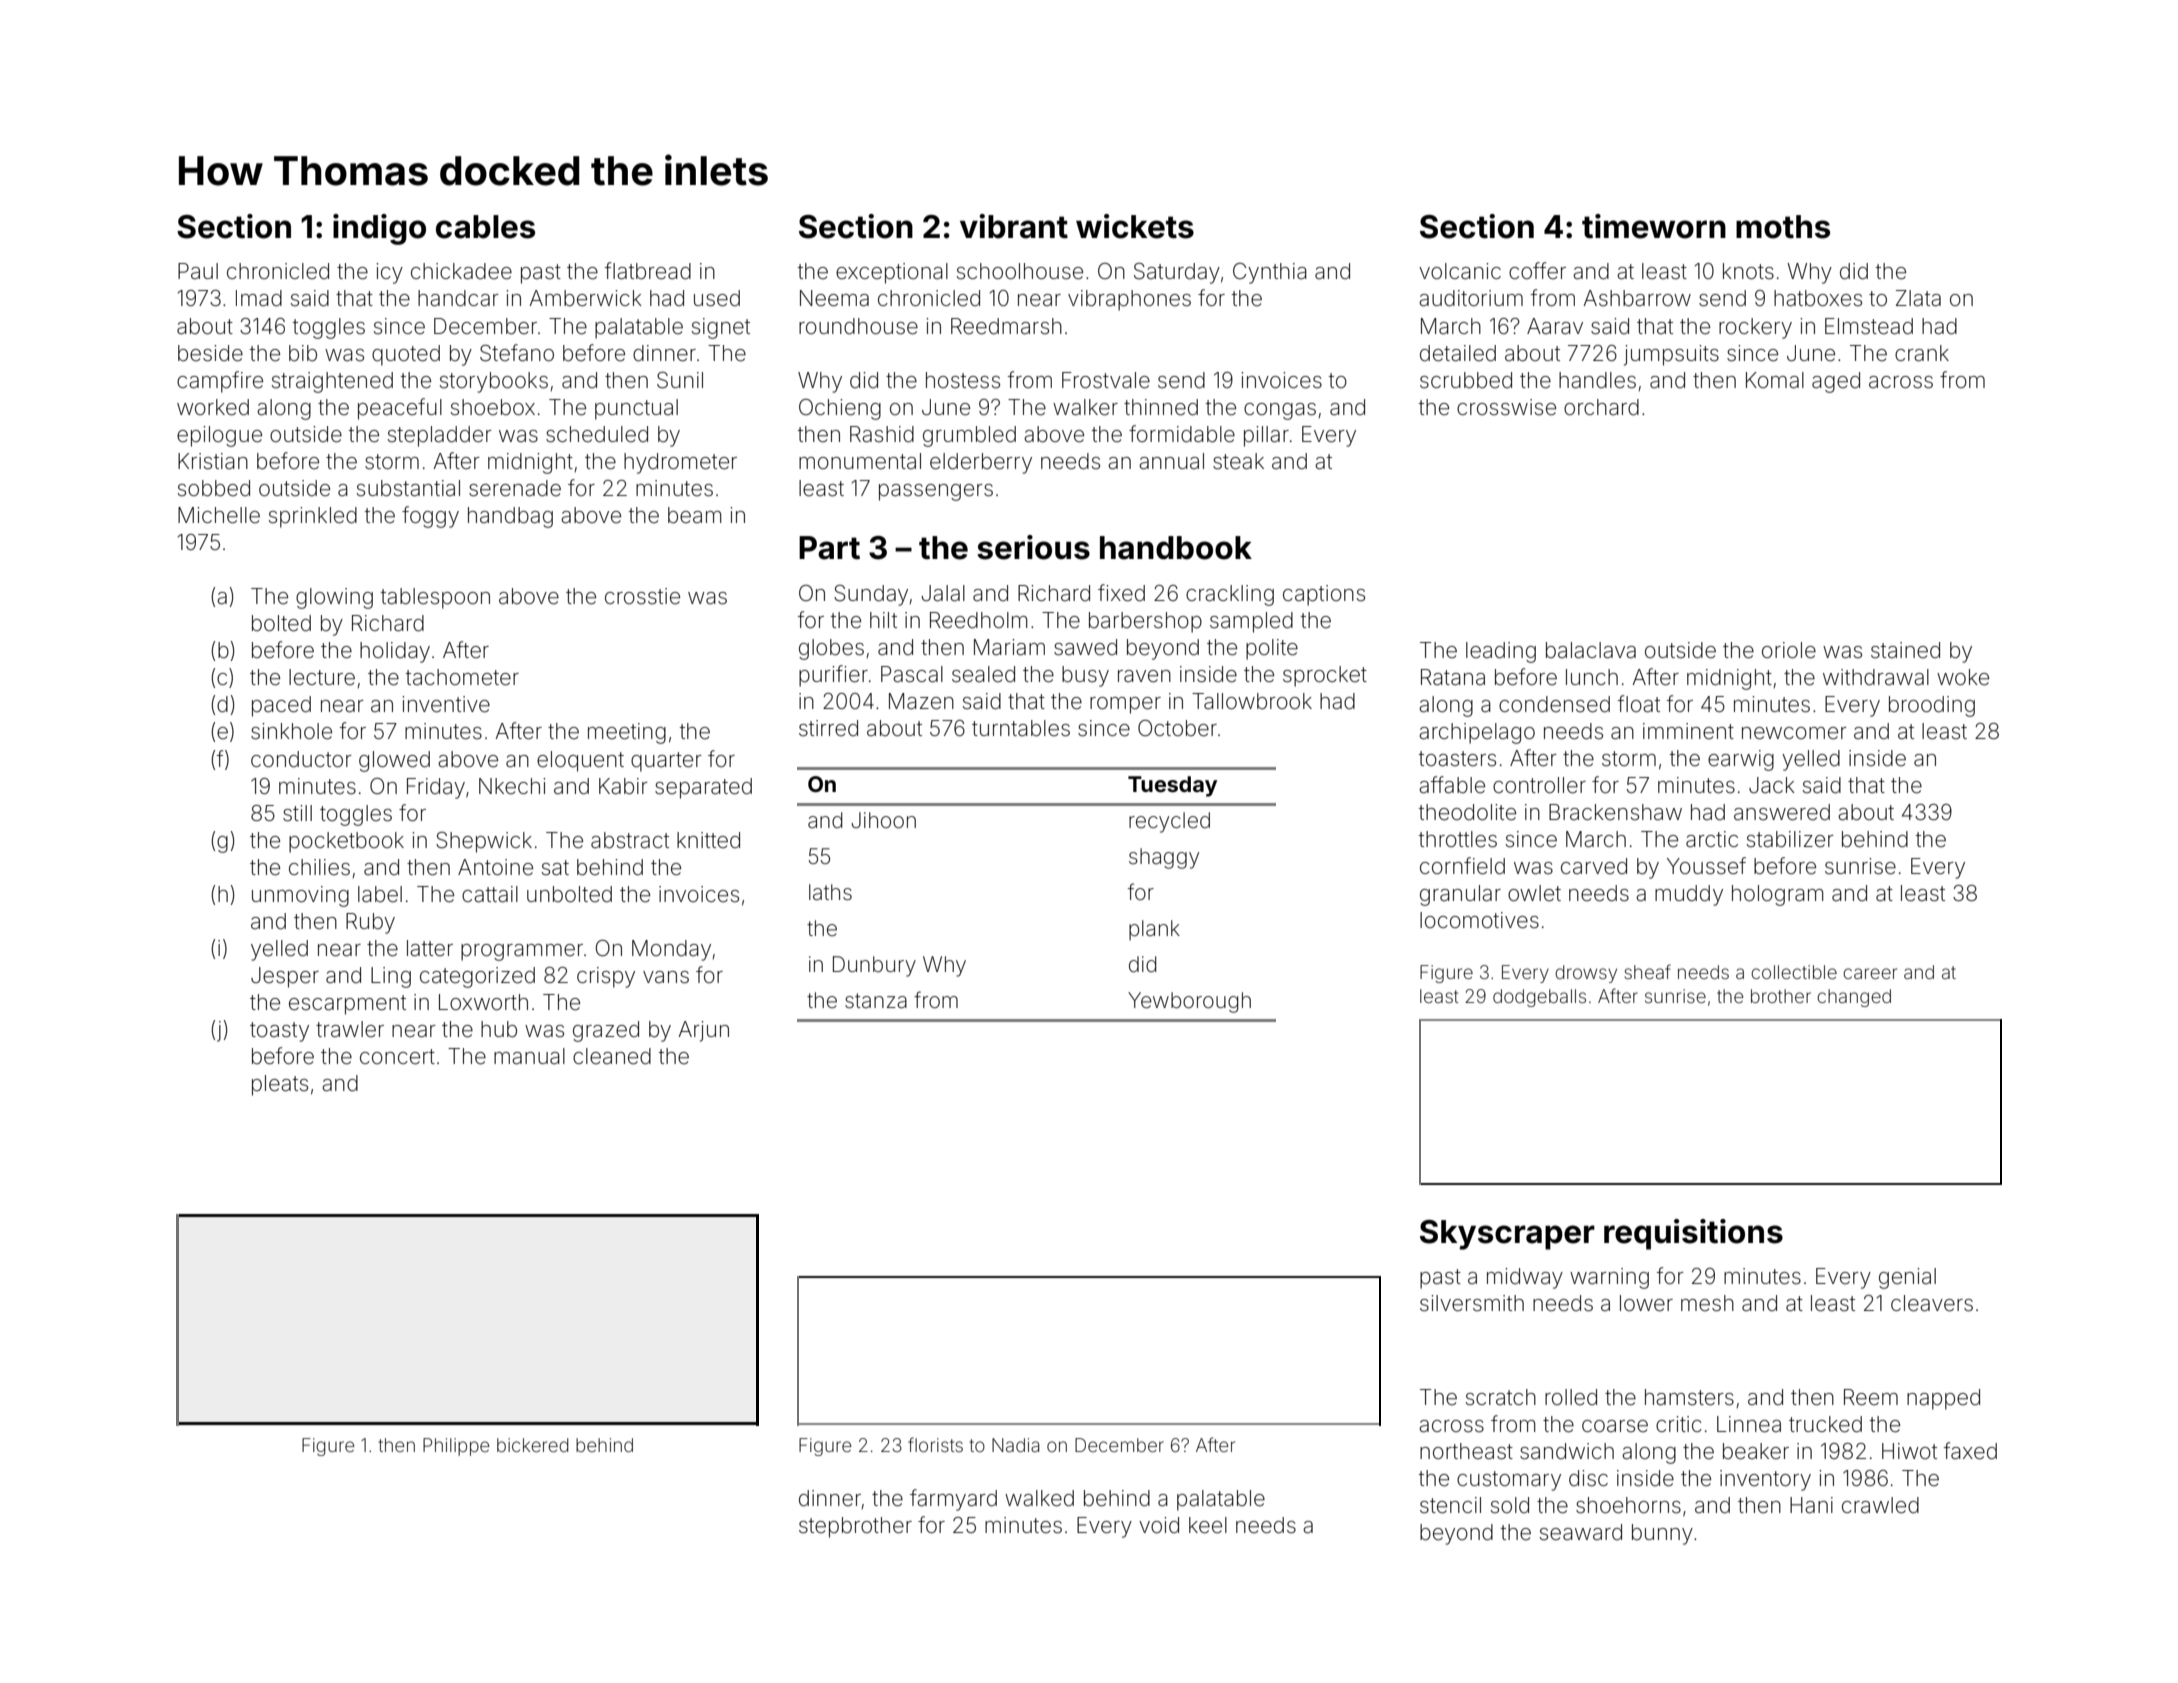 Image resolution: width=2178 pixels, height=1683 pixels. What do you see at coordinates (1922, 353) in the page?
I see `crank` at bounding box center [1922, 353].
